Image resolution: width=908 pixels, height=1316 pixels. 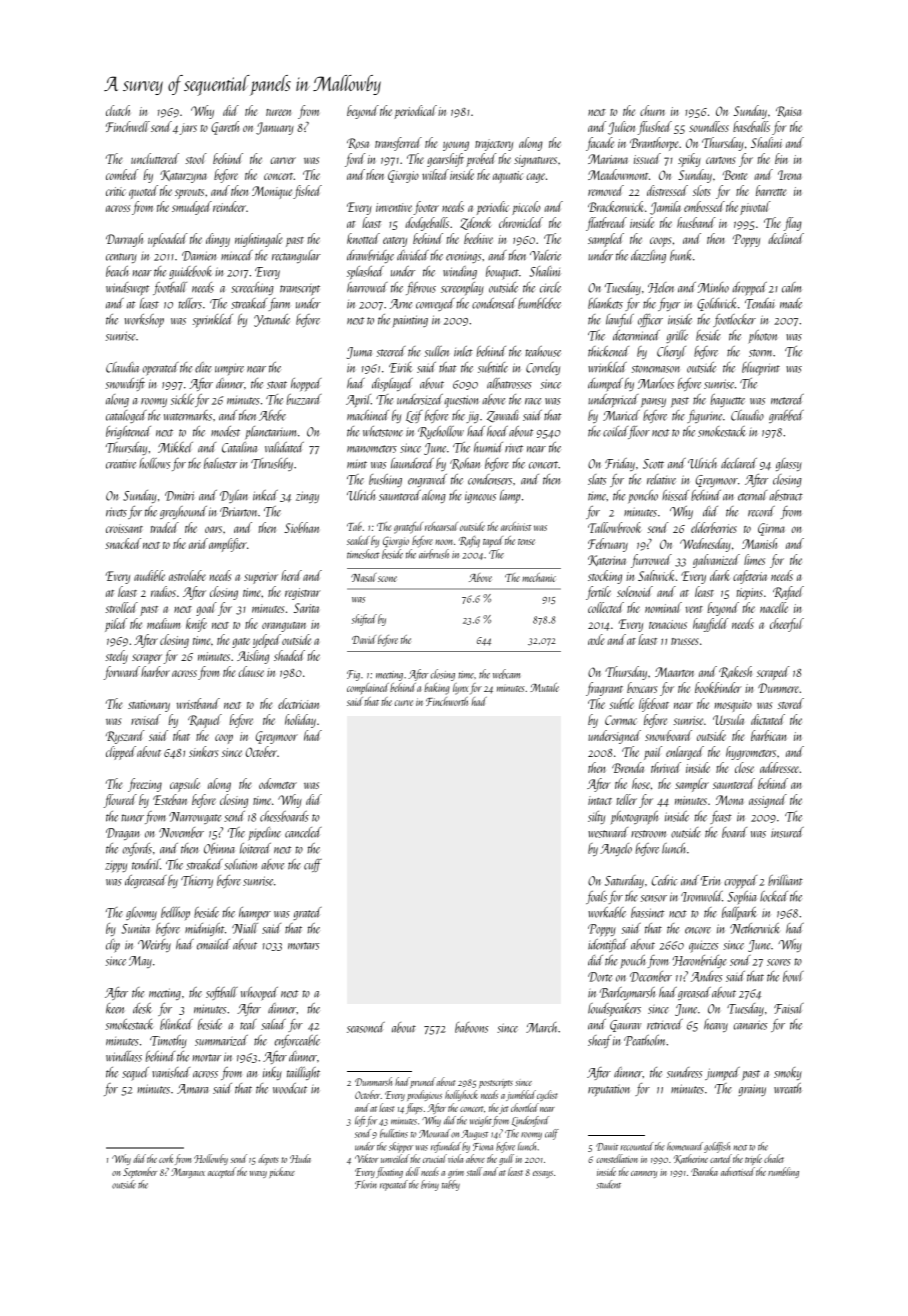 I want to click on freezing, so click(x=145, y=785).
